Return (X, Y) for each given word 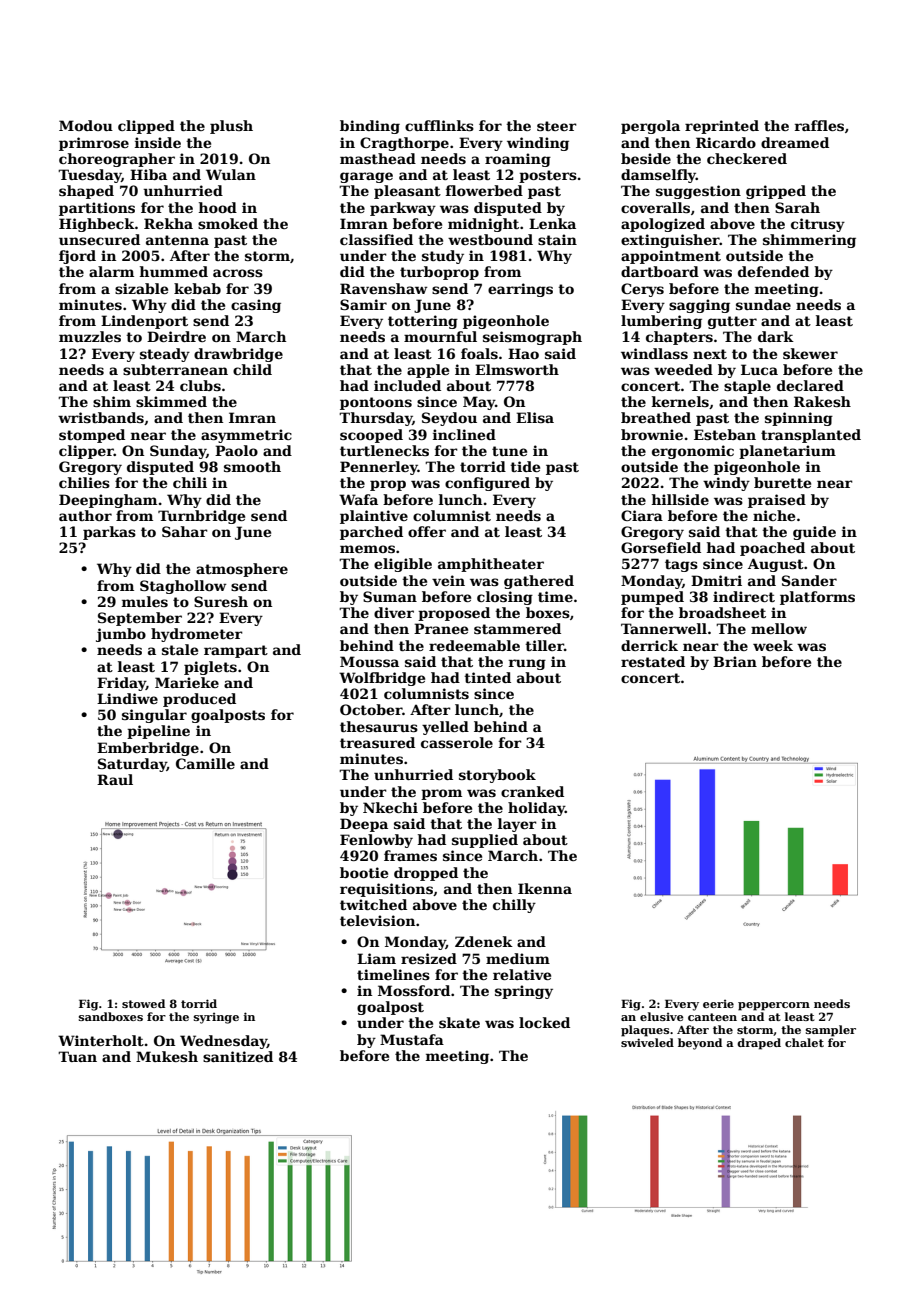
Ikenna (545, 888)
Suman (390, 596)
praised (777, 501)
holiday (536, 809)
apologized (663, 225)
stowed (143, 1003)
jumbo (121, 635)
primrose (94, 144)
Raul (115, 779)
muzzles (90, 336)
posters (548, 176)
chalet (804, 1042)
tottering (423, 322)
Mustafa (412, 1039)
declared (810, 385)
